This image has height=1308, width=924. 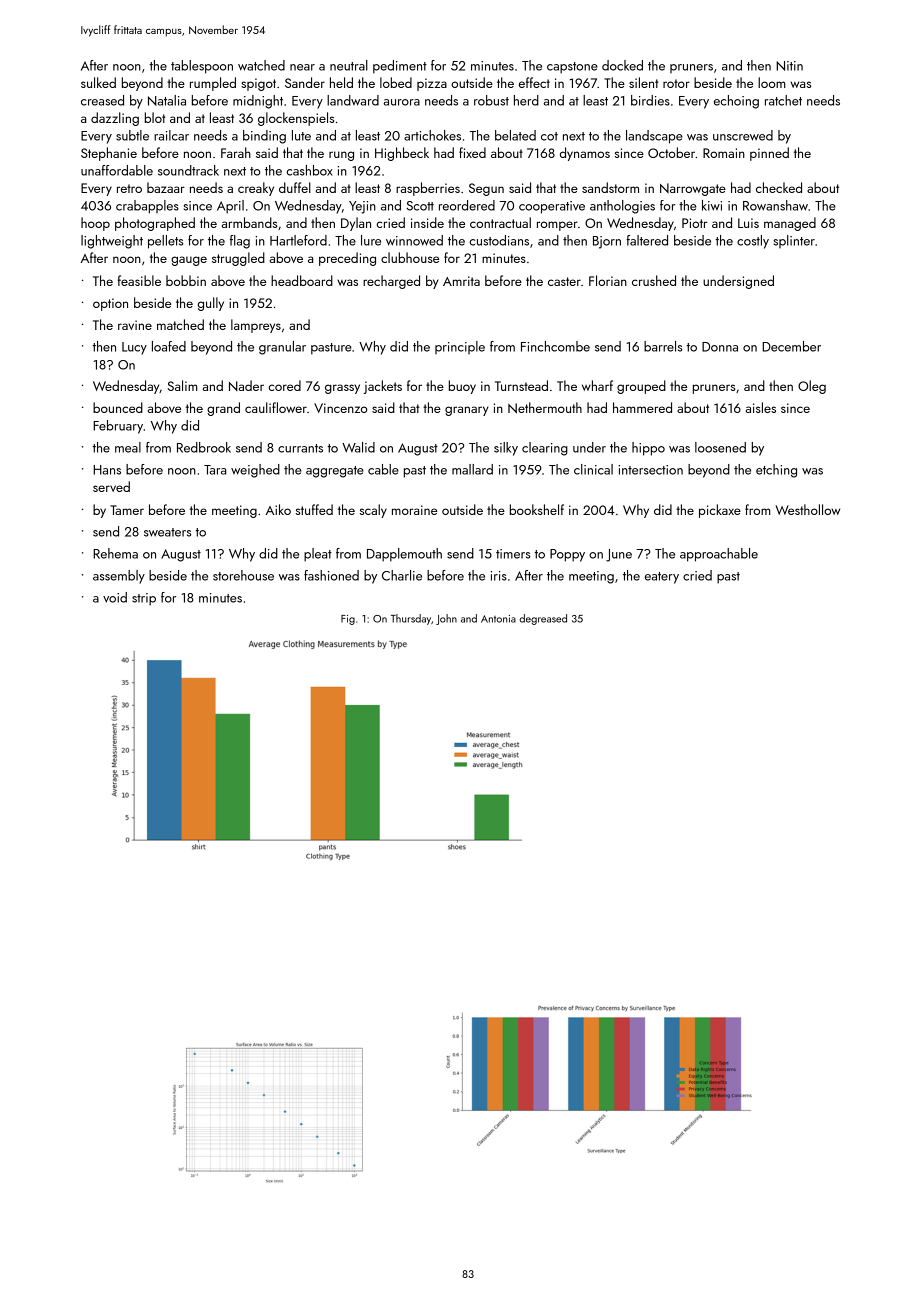 I want to click on sulked, so click(x=98, y=82).
